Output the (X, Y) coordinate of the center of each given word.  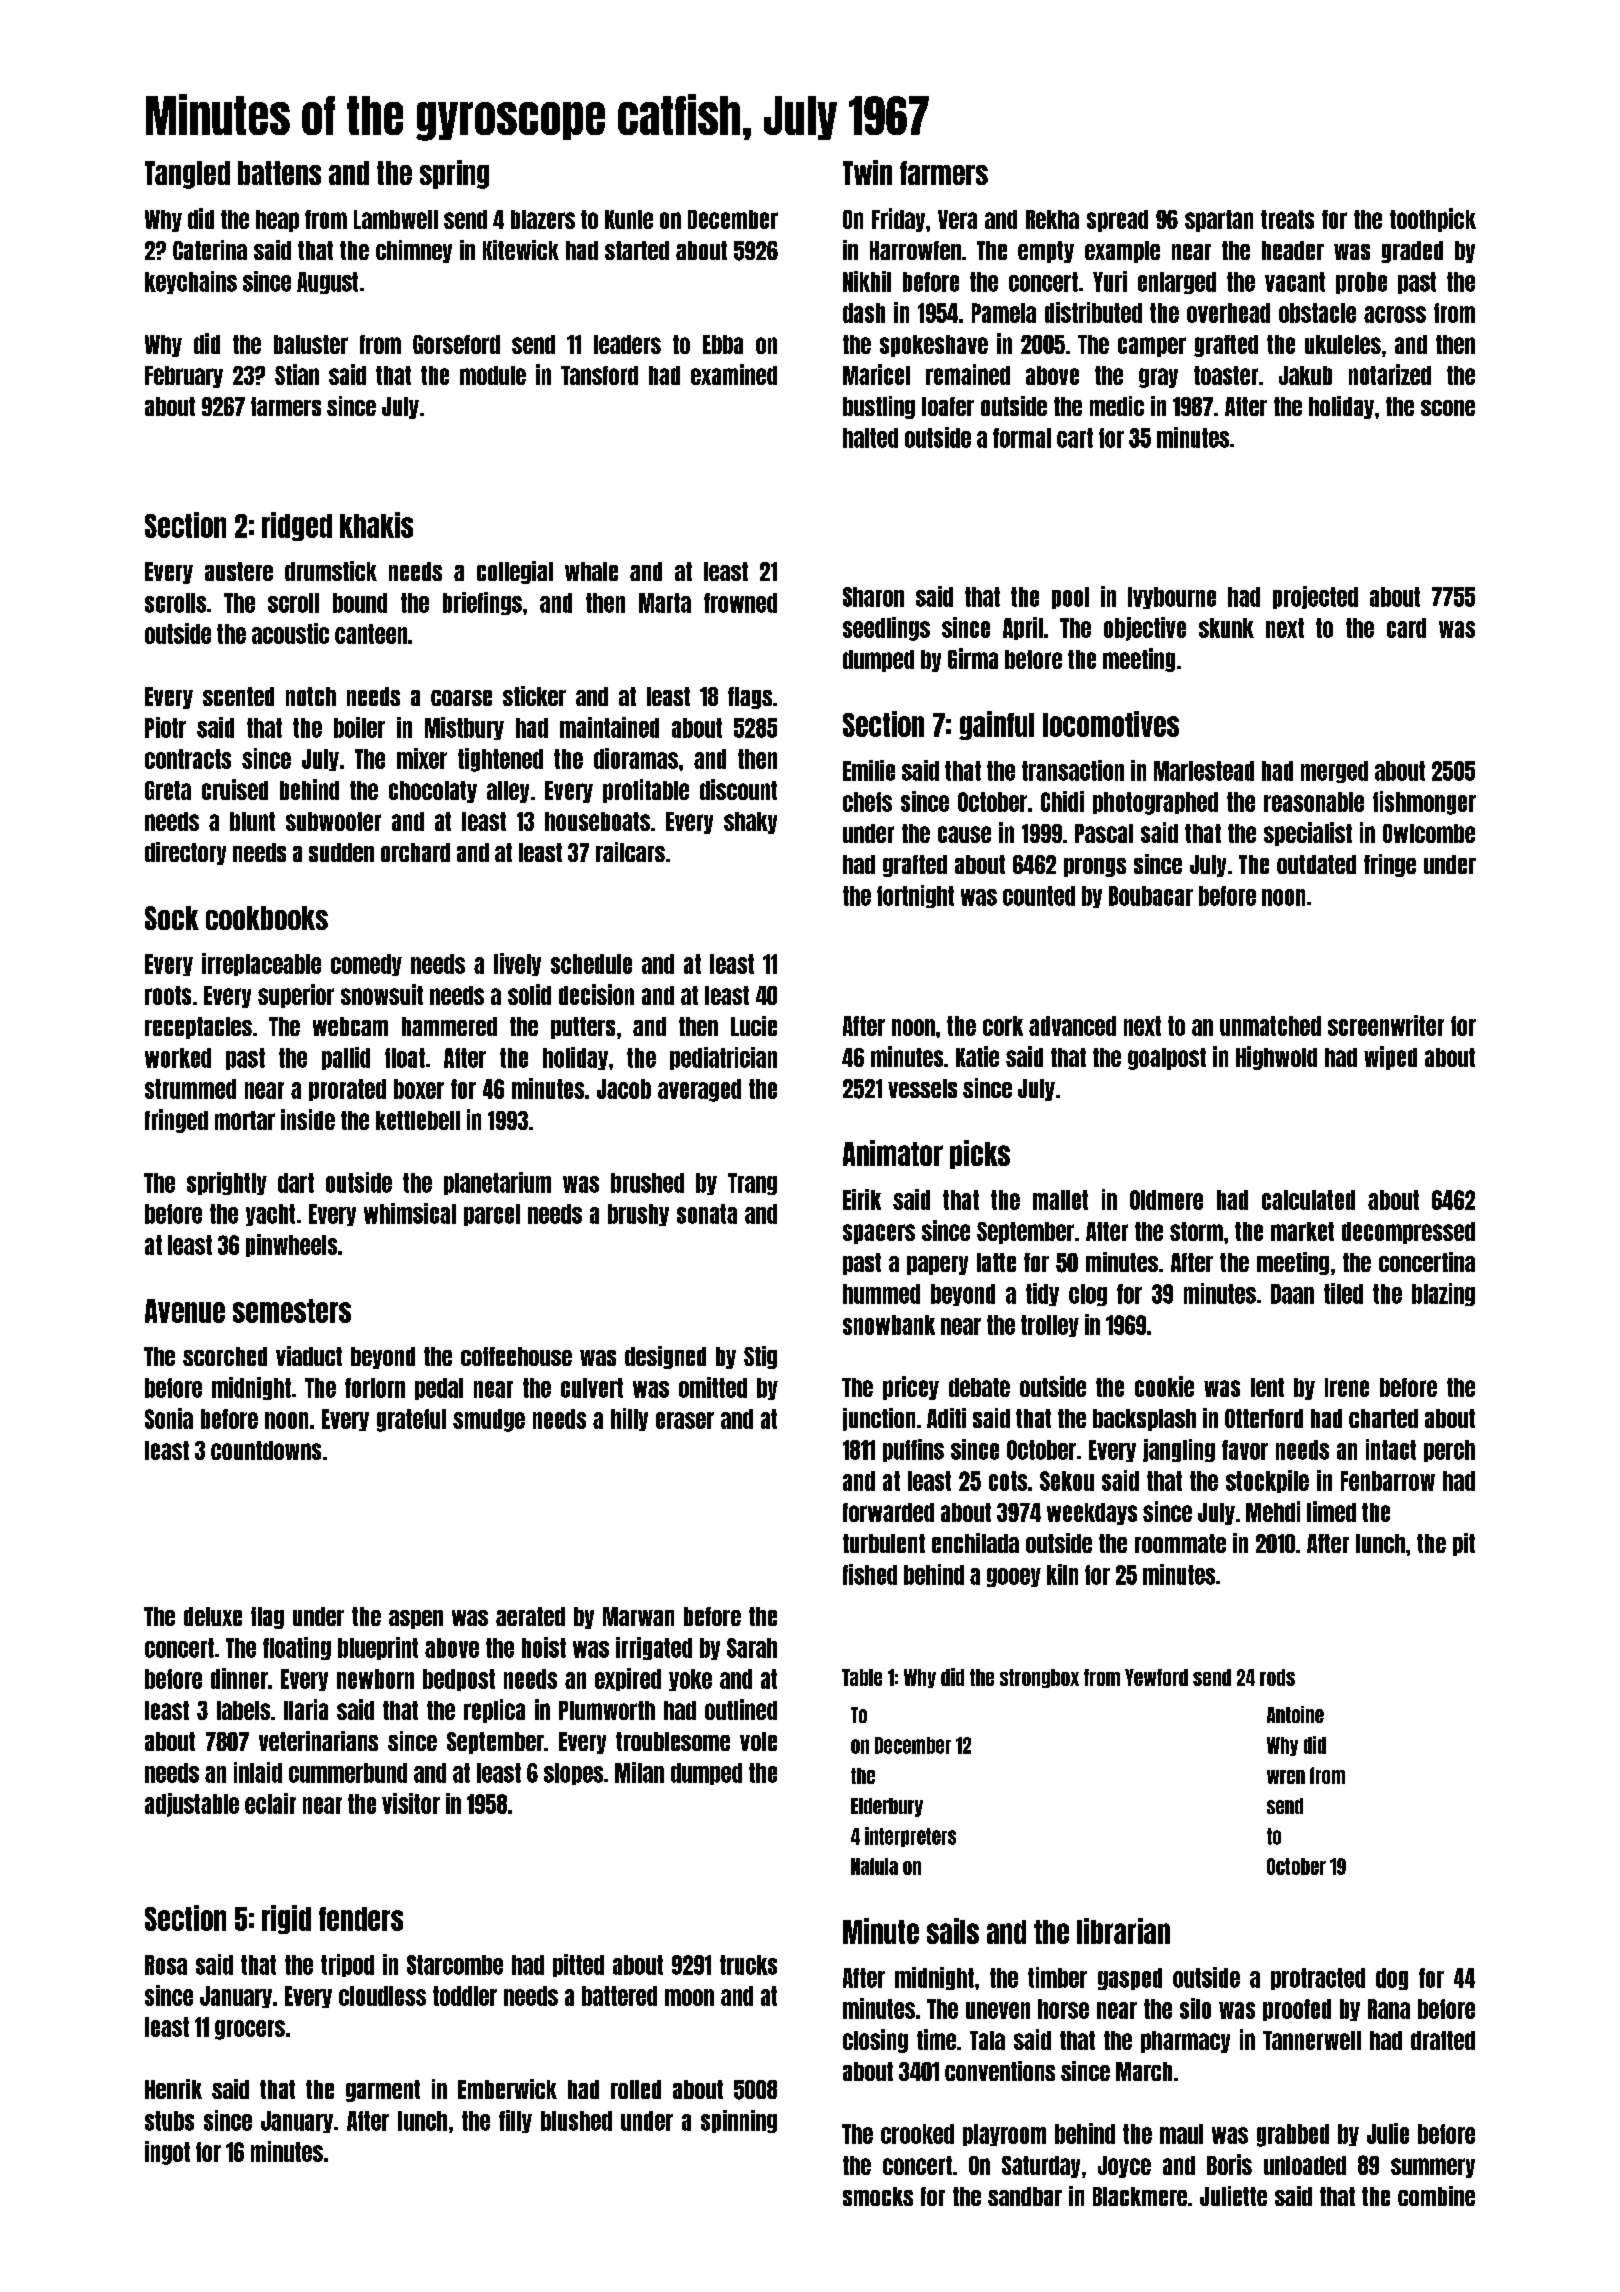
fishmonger (1424, 803)
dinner (239, 1678)
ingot (167, 2153)
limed (1331, 1511)
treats (1287, 219)
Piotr (165, 727)
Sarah (752, 1648)
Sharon (873, 597)
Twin (867, 172)
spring (454, 174)
